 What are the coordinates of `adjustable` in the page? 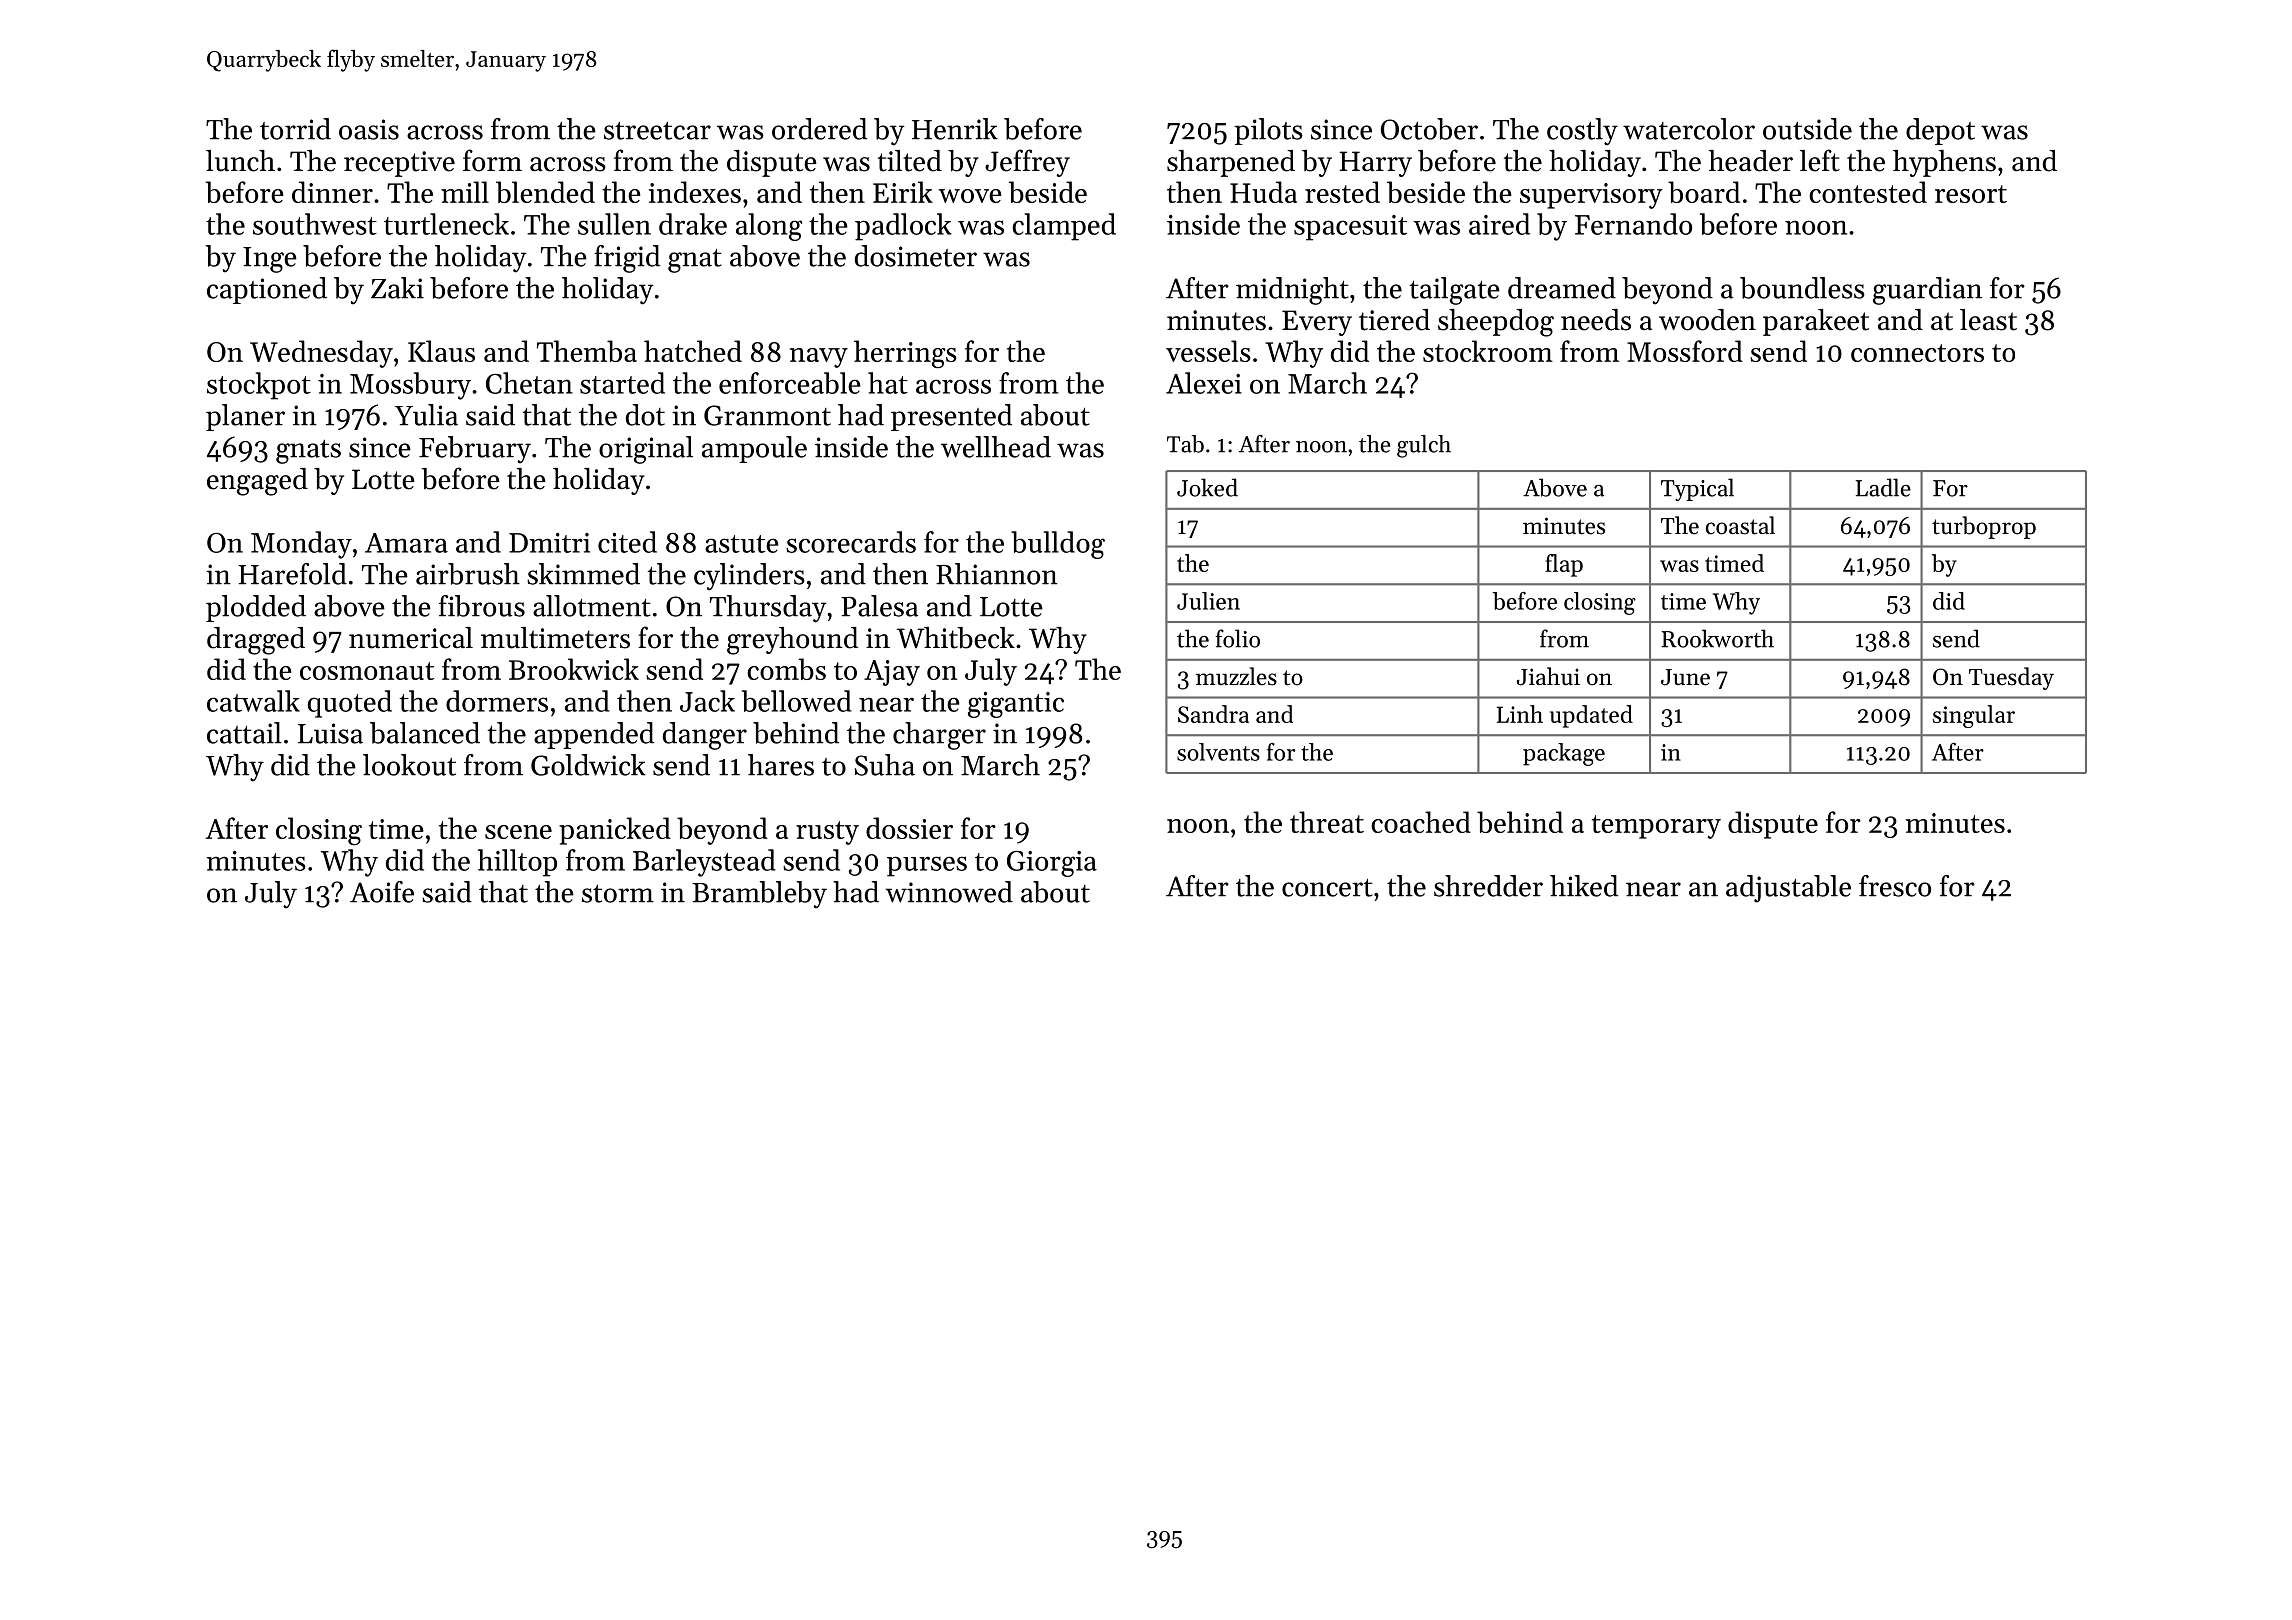 It's located at (1788, 889).
